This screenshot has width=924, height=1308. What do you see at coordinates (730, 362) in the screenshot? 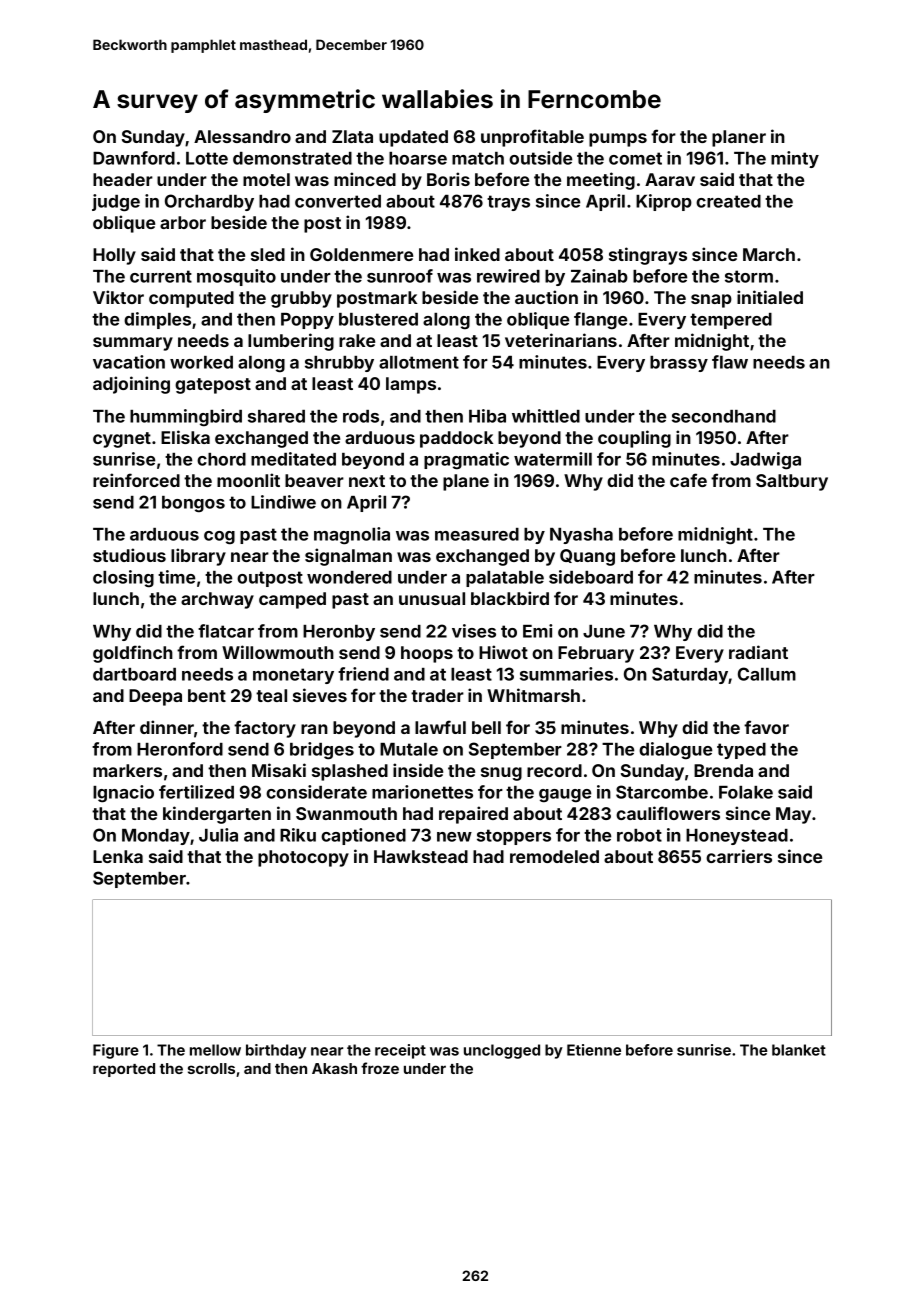
I see `flaw` at bounding box center [730, 362].
